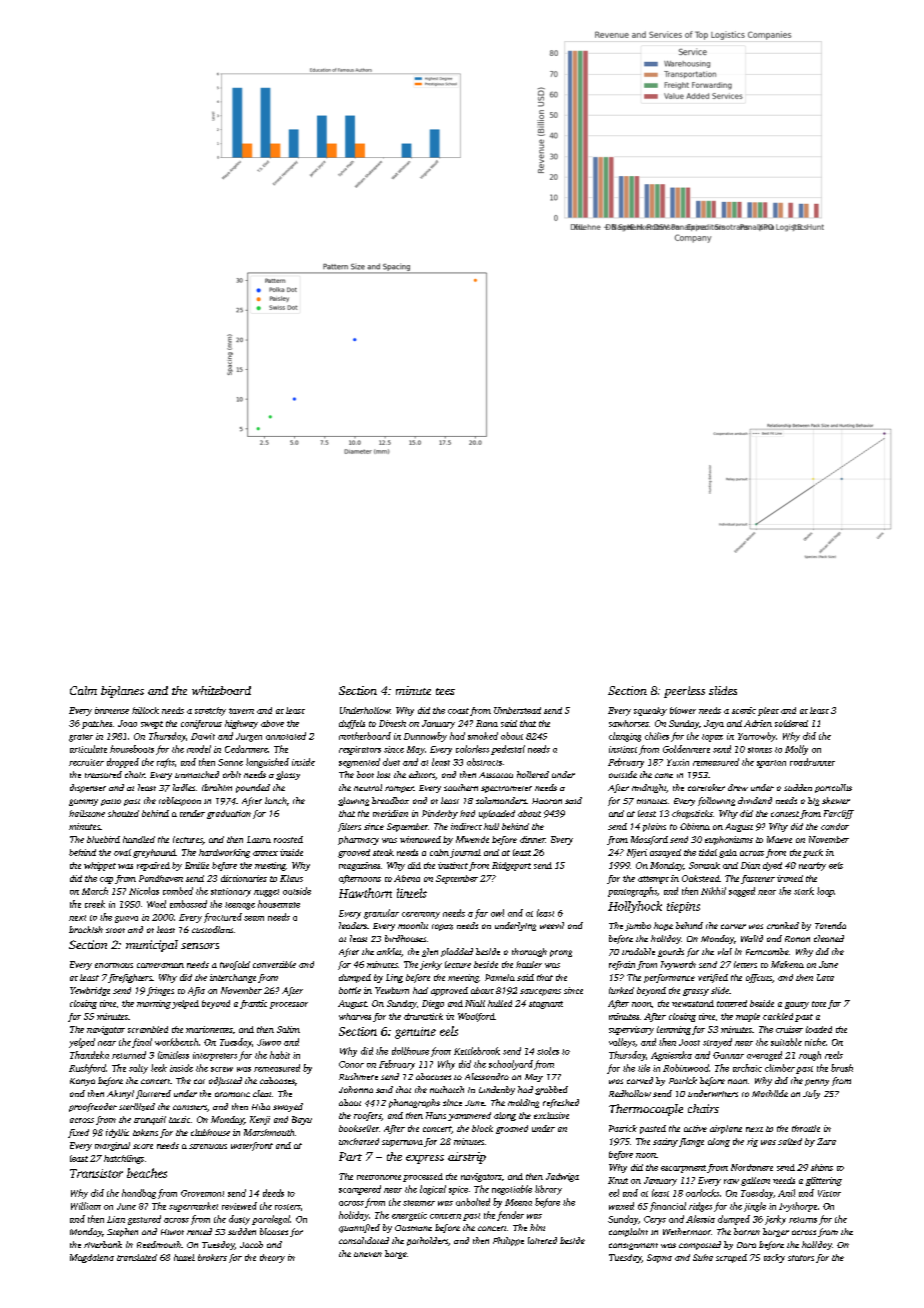 The height and width of the page is (1308, 924). I want to click on Akinyi, so click(120, 1094).
